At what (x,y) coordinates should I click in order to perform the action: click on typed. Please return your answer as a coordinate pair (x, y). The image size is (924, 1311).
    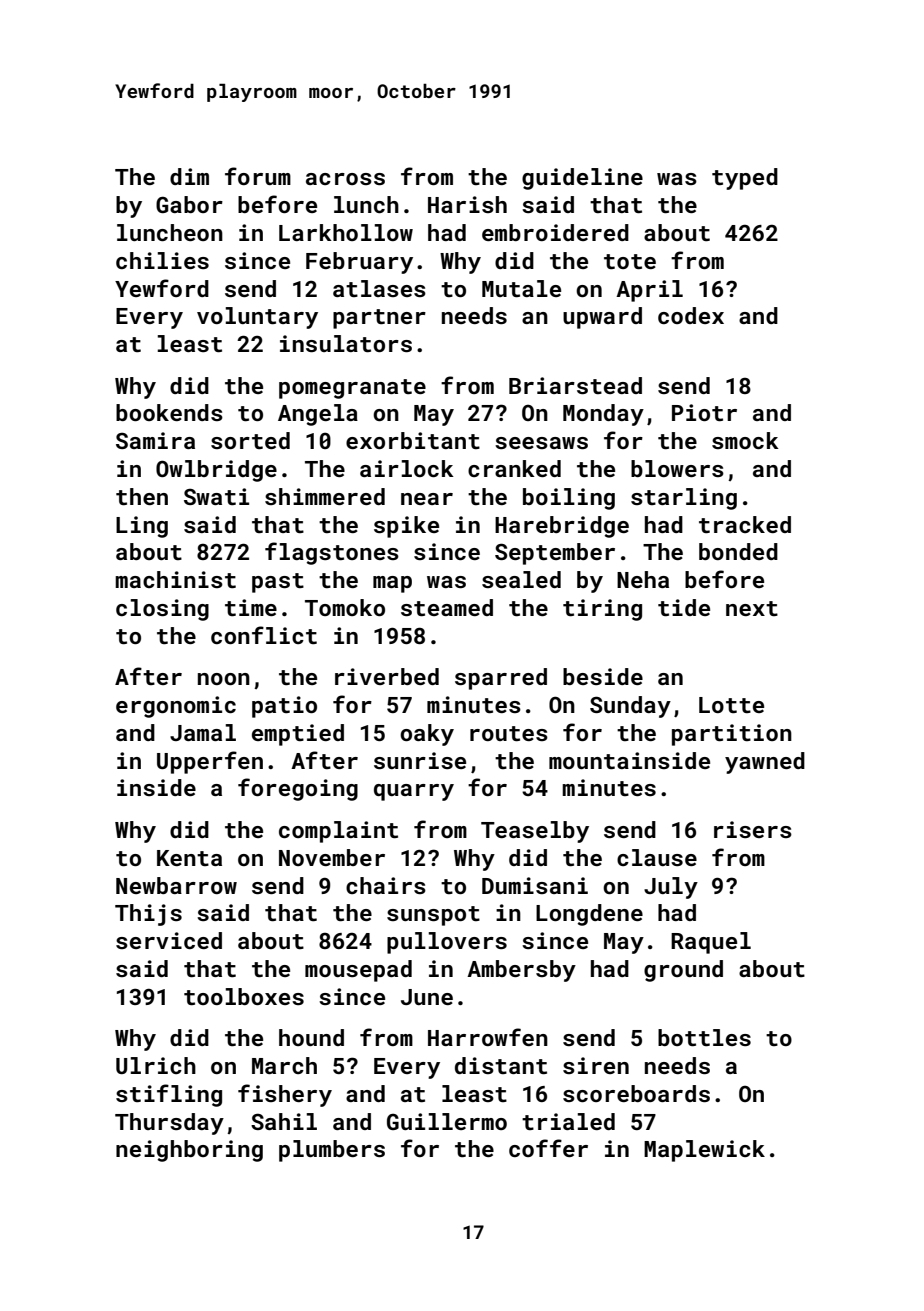
    Looking at the image, I should click on (745, 179).
